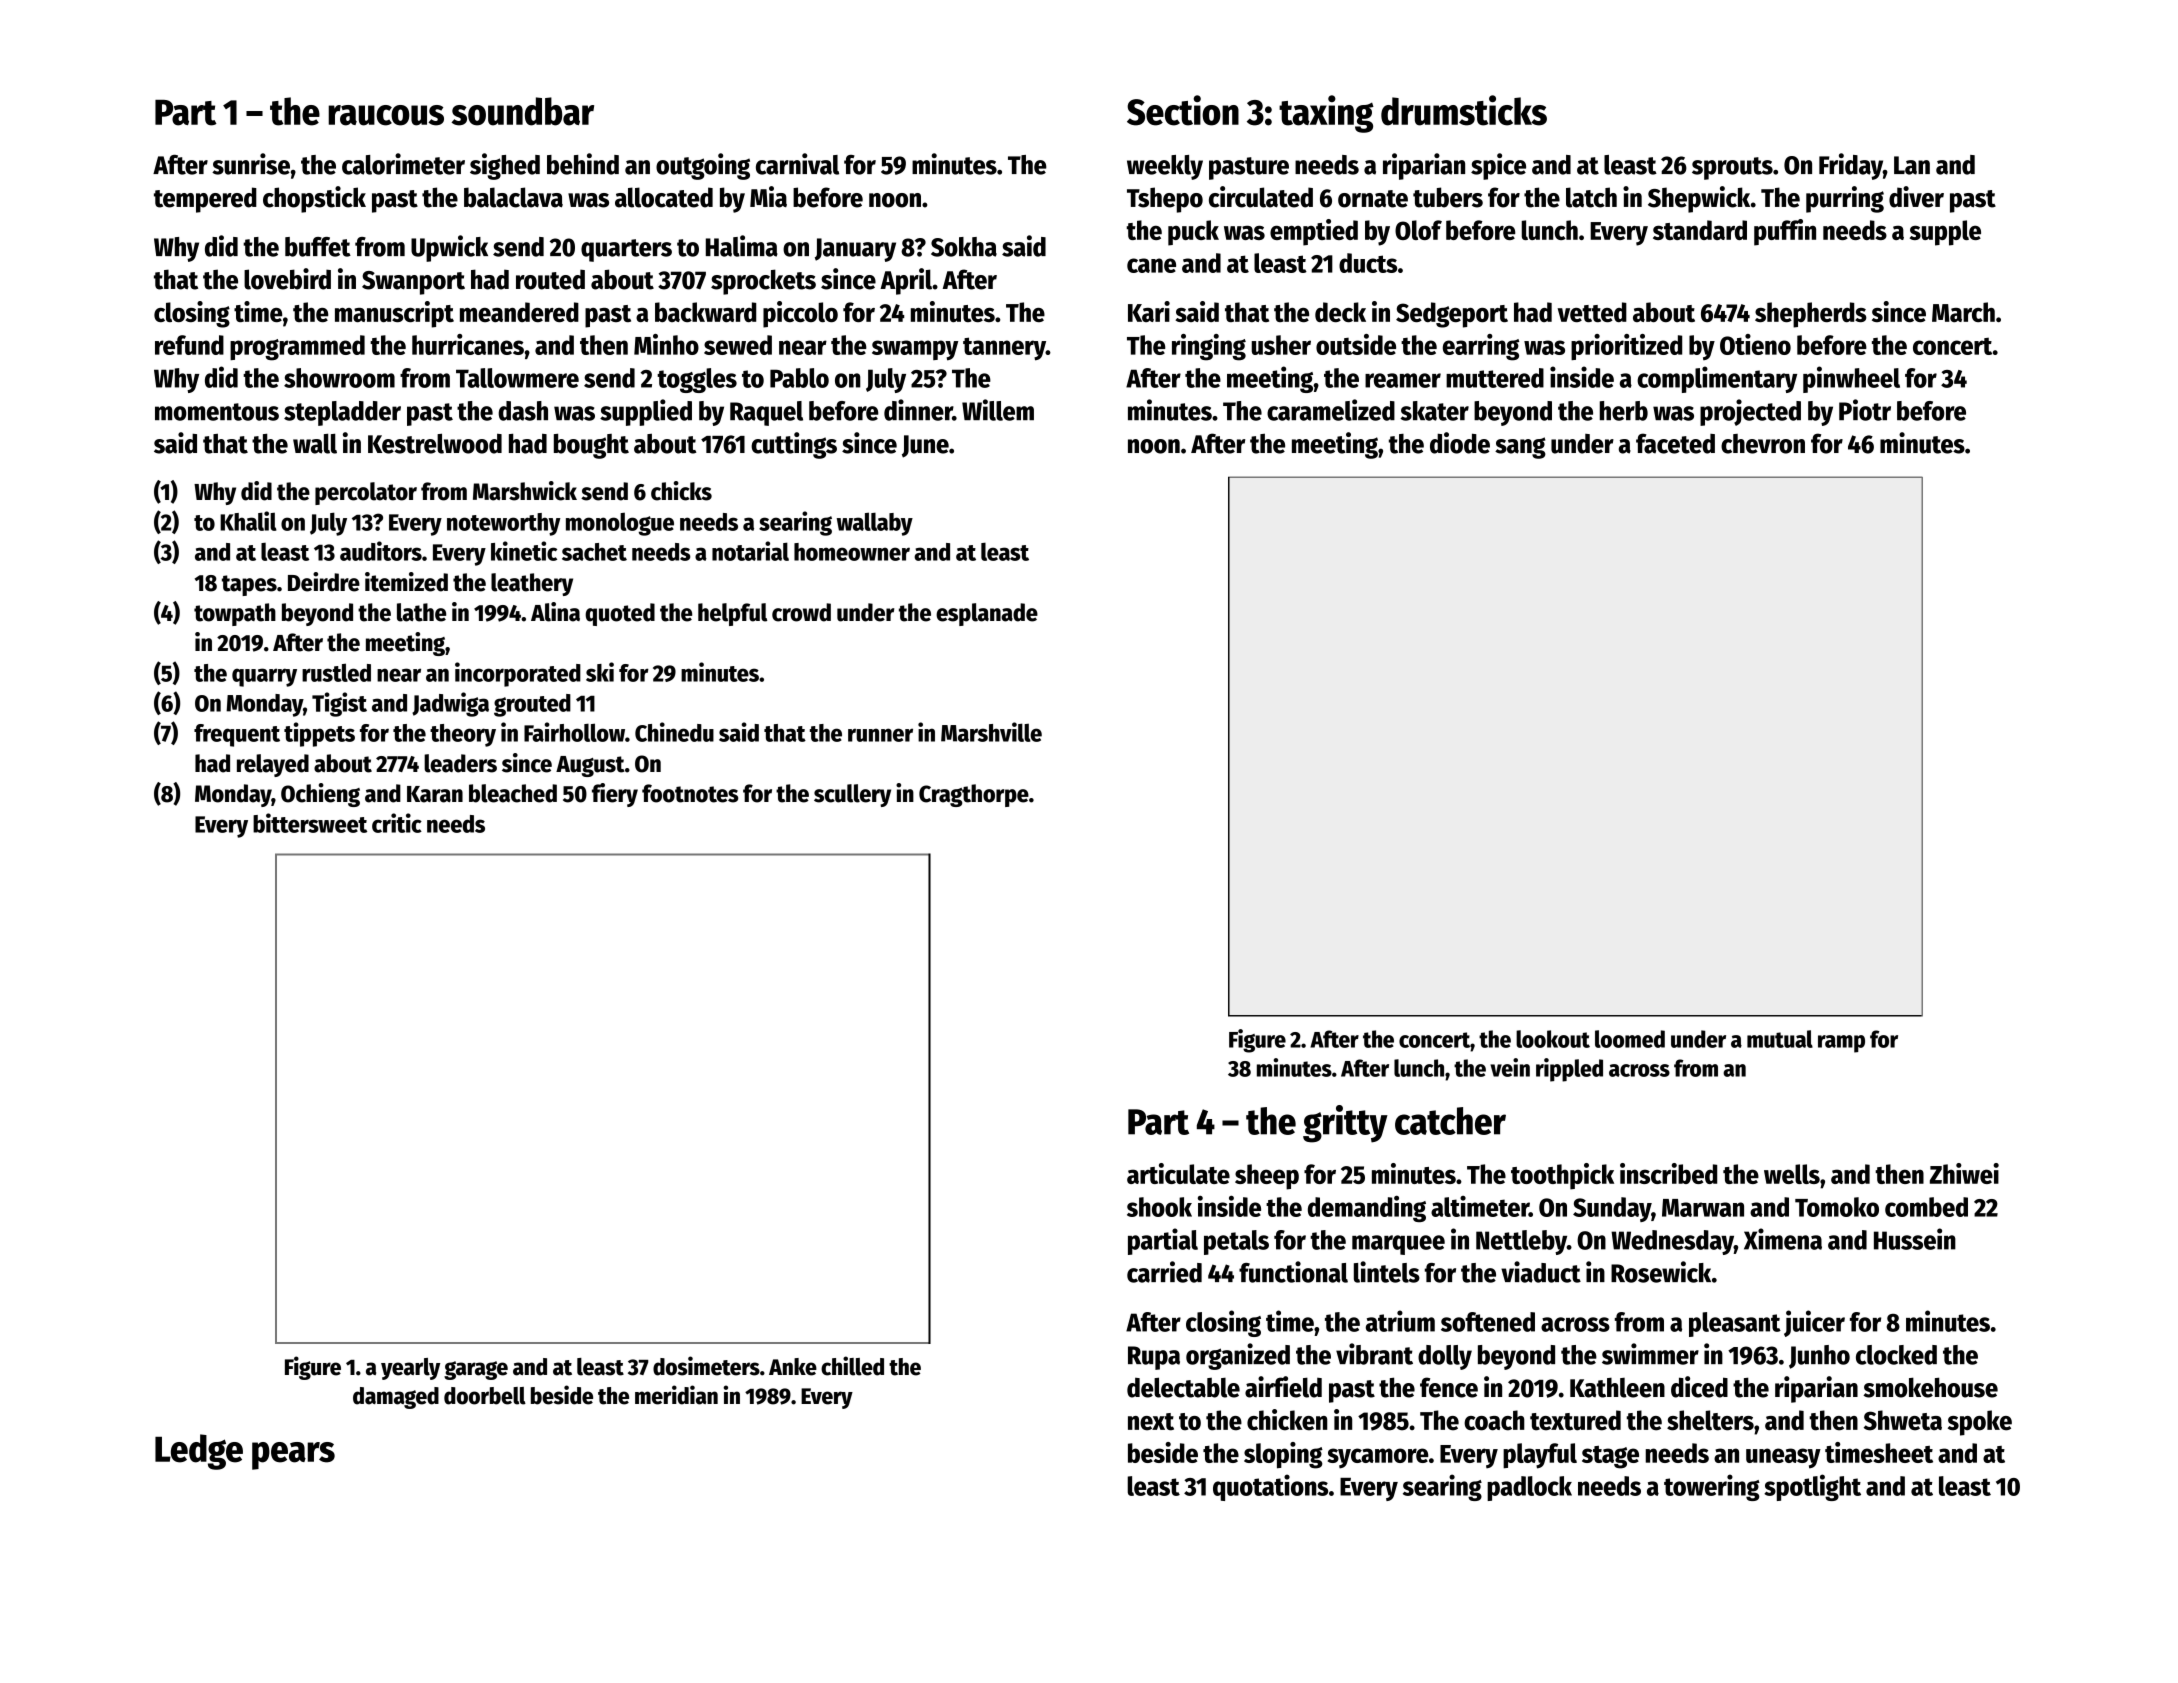 The width and height of the screenshot is (2178, 1683). What do you see at coordinates (1495, 378) in the screenshot?
I see `muttered` at bounding box center [1495, 378].
